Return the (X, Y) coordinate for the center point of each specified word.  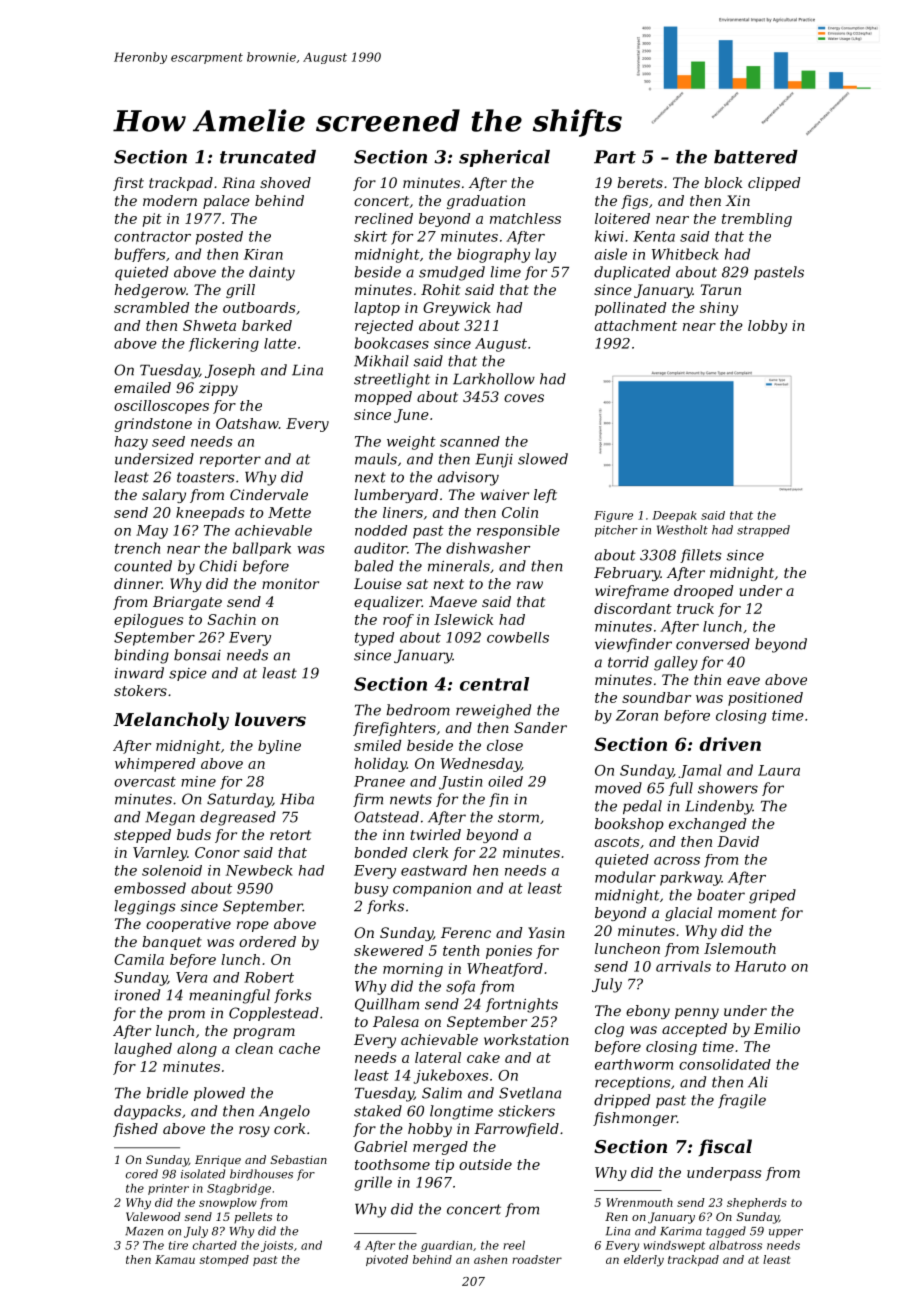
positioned (765, 699)
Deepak (674, 516)
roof (398, 621)
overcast (145, 782)
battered (756, 157)
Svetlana (530, 1093)
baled (374, 566)
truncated (268, 157)
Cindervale (269, 494)
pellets (253, 1217)
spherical (504, 158)
